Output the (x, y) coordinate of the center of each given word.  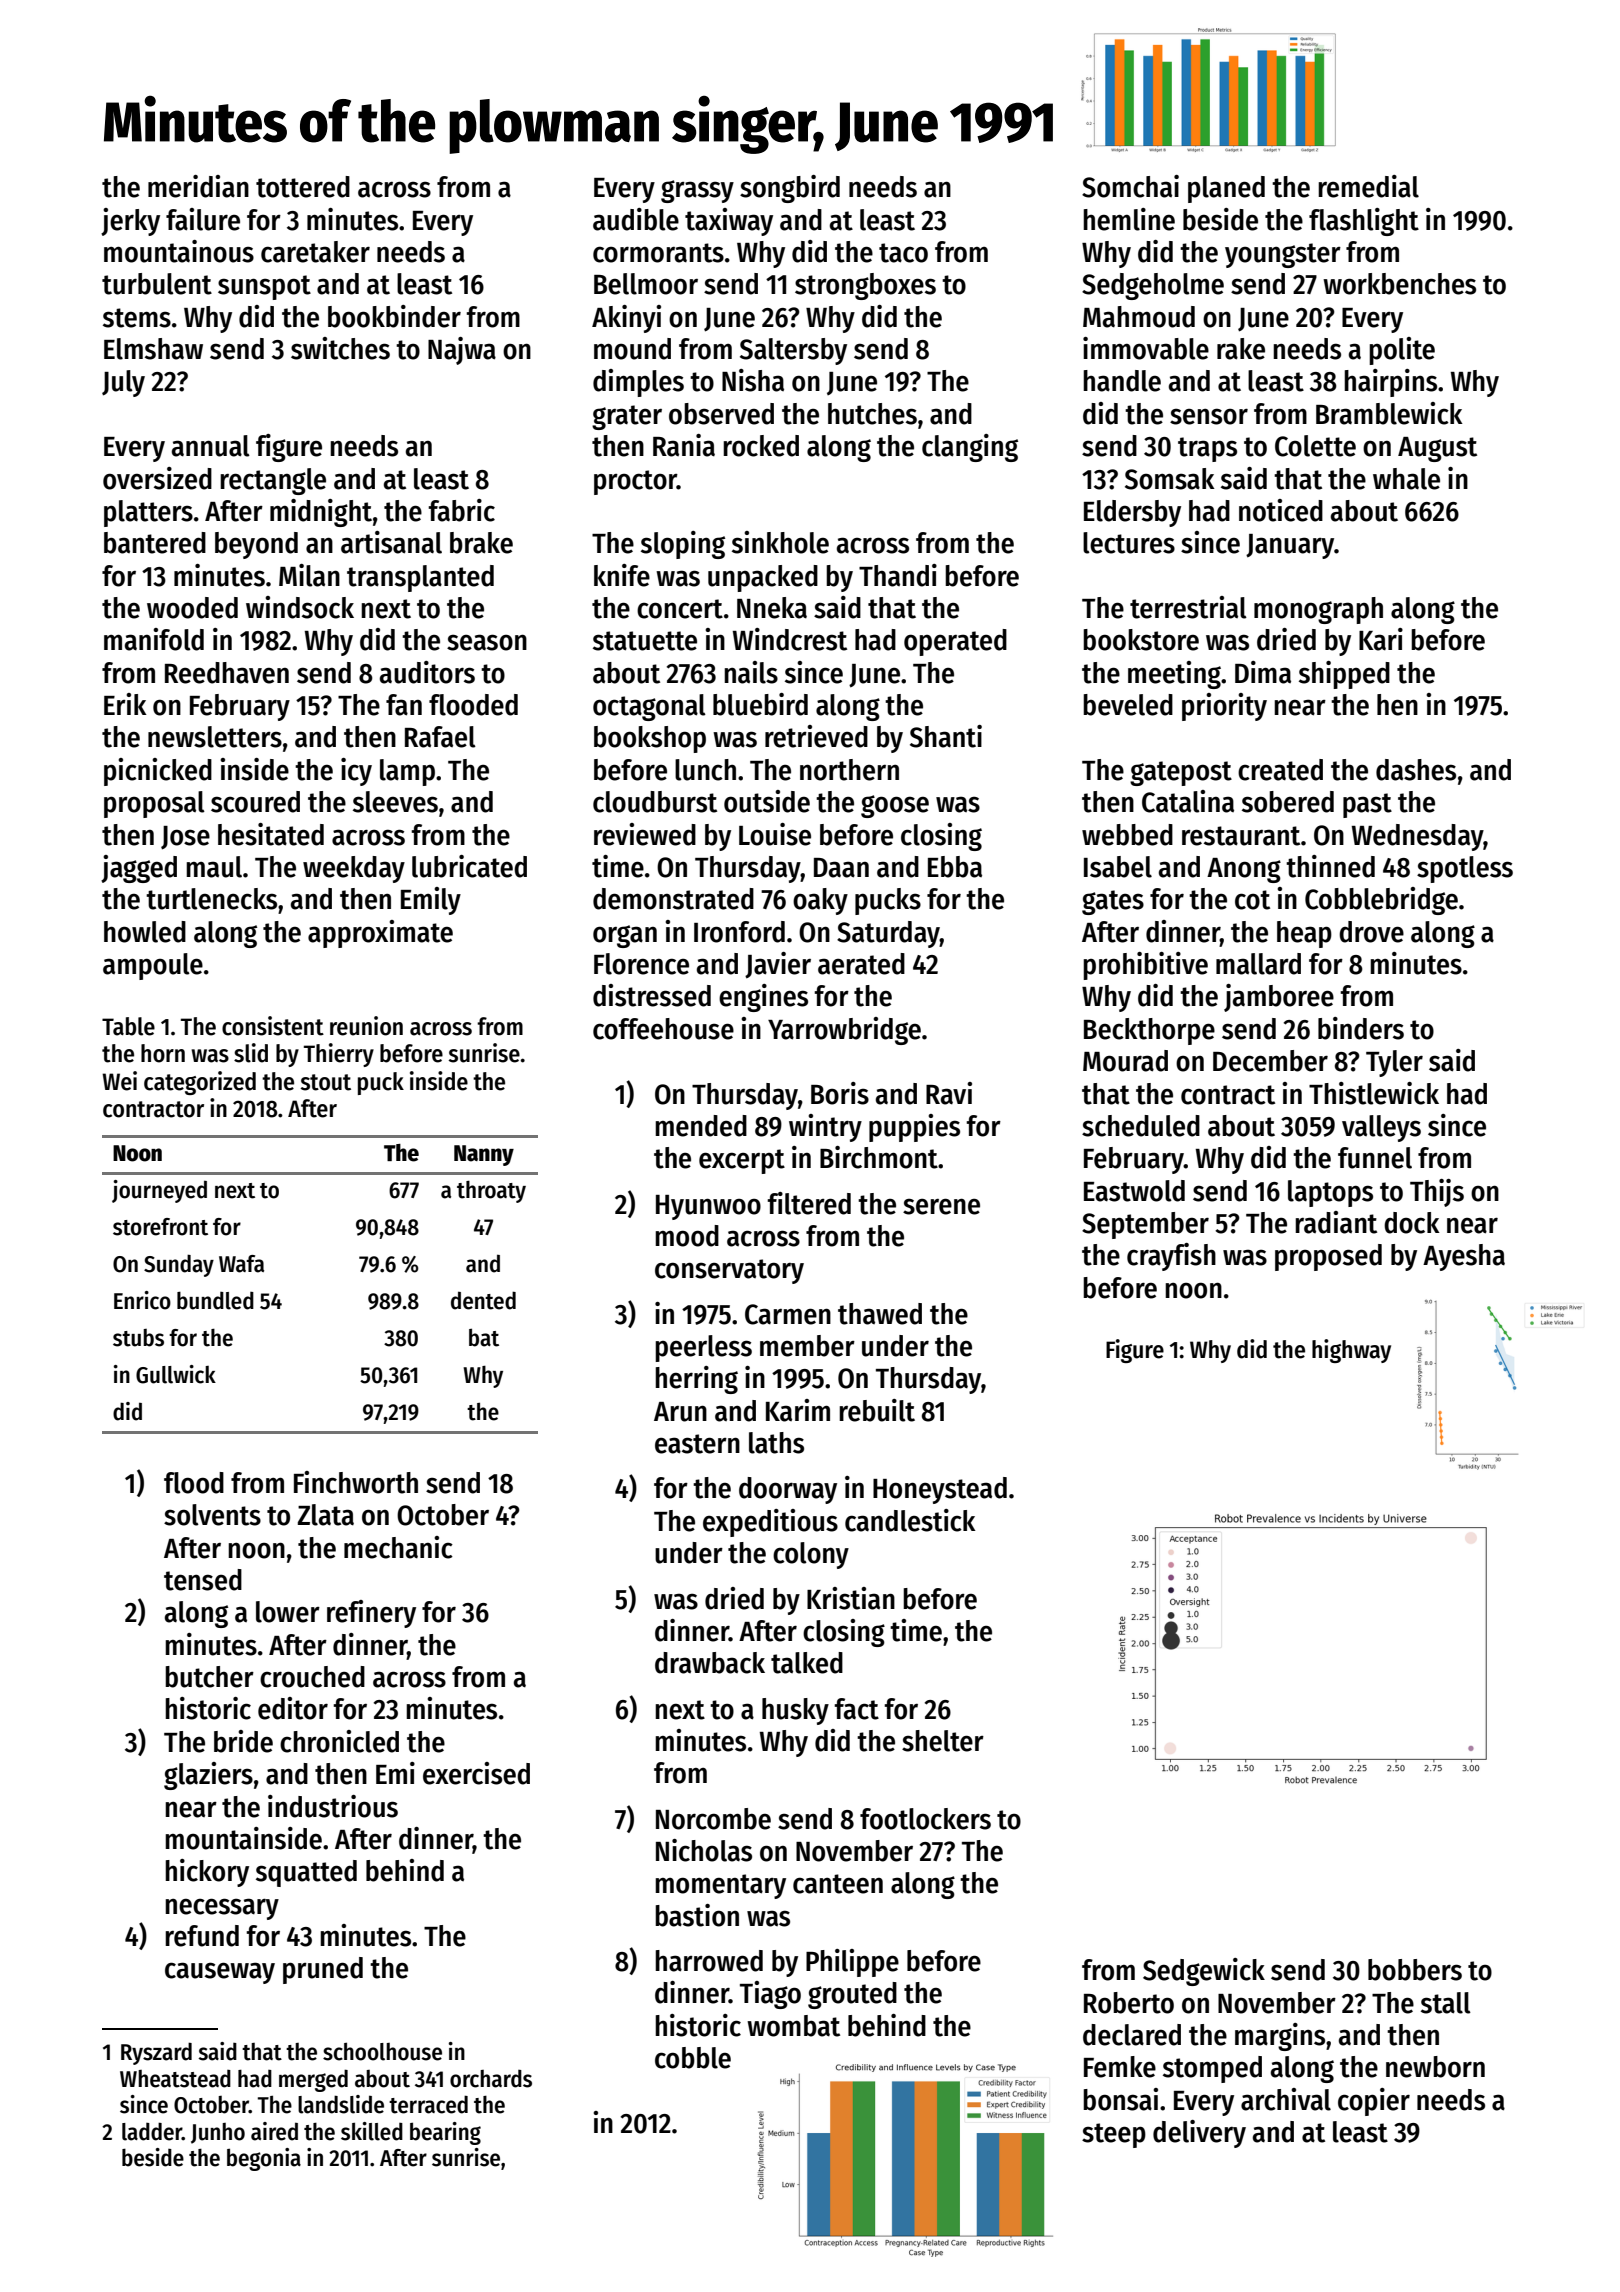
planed (1226, 189)
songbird (790, 189)
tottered (303, 187)
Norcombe (713, 1819)
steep (1114, 2135)
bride (243, 1741)
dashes (1416, 770)
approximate (380, 934)
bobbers (1415, 1970)
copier (1374, 2102)
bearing (445, 2133)
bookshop (650, 739)
